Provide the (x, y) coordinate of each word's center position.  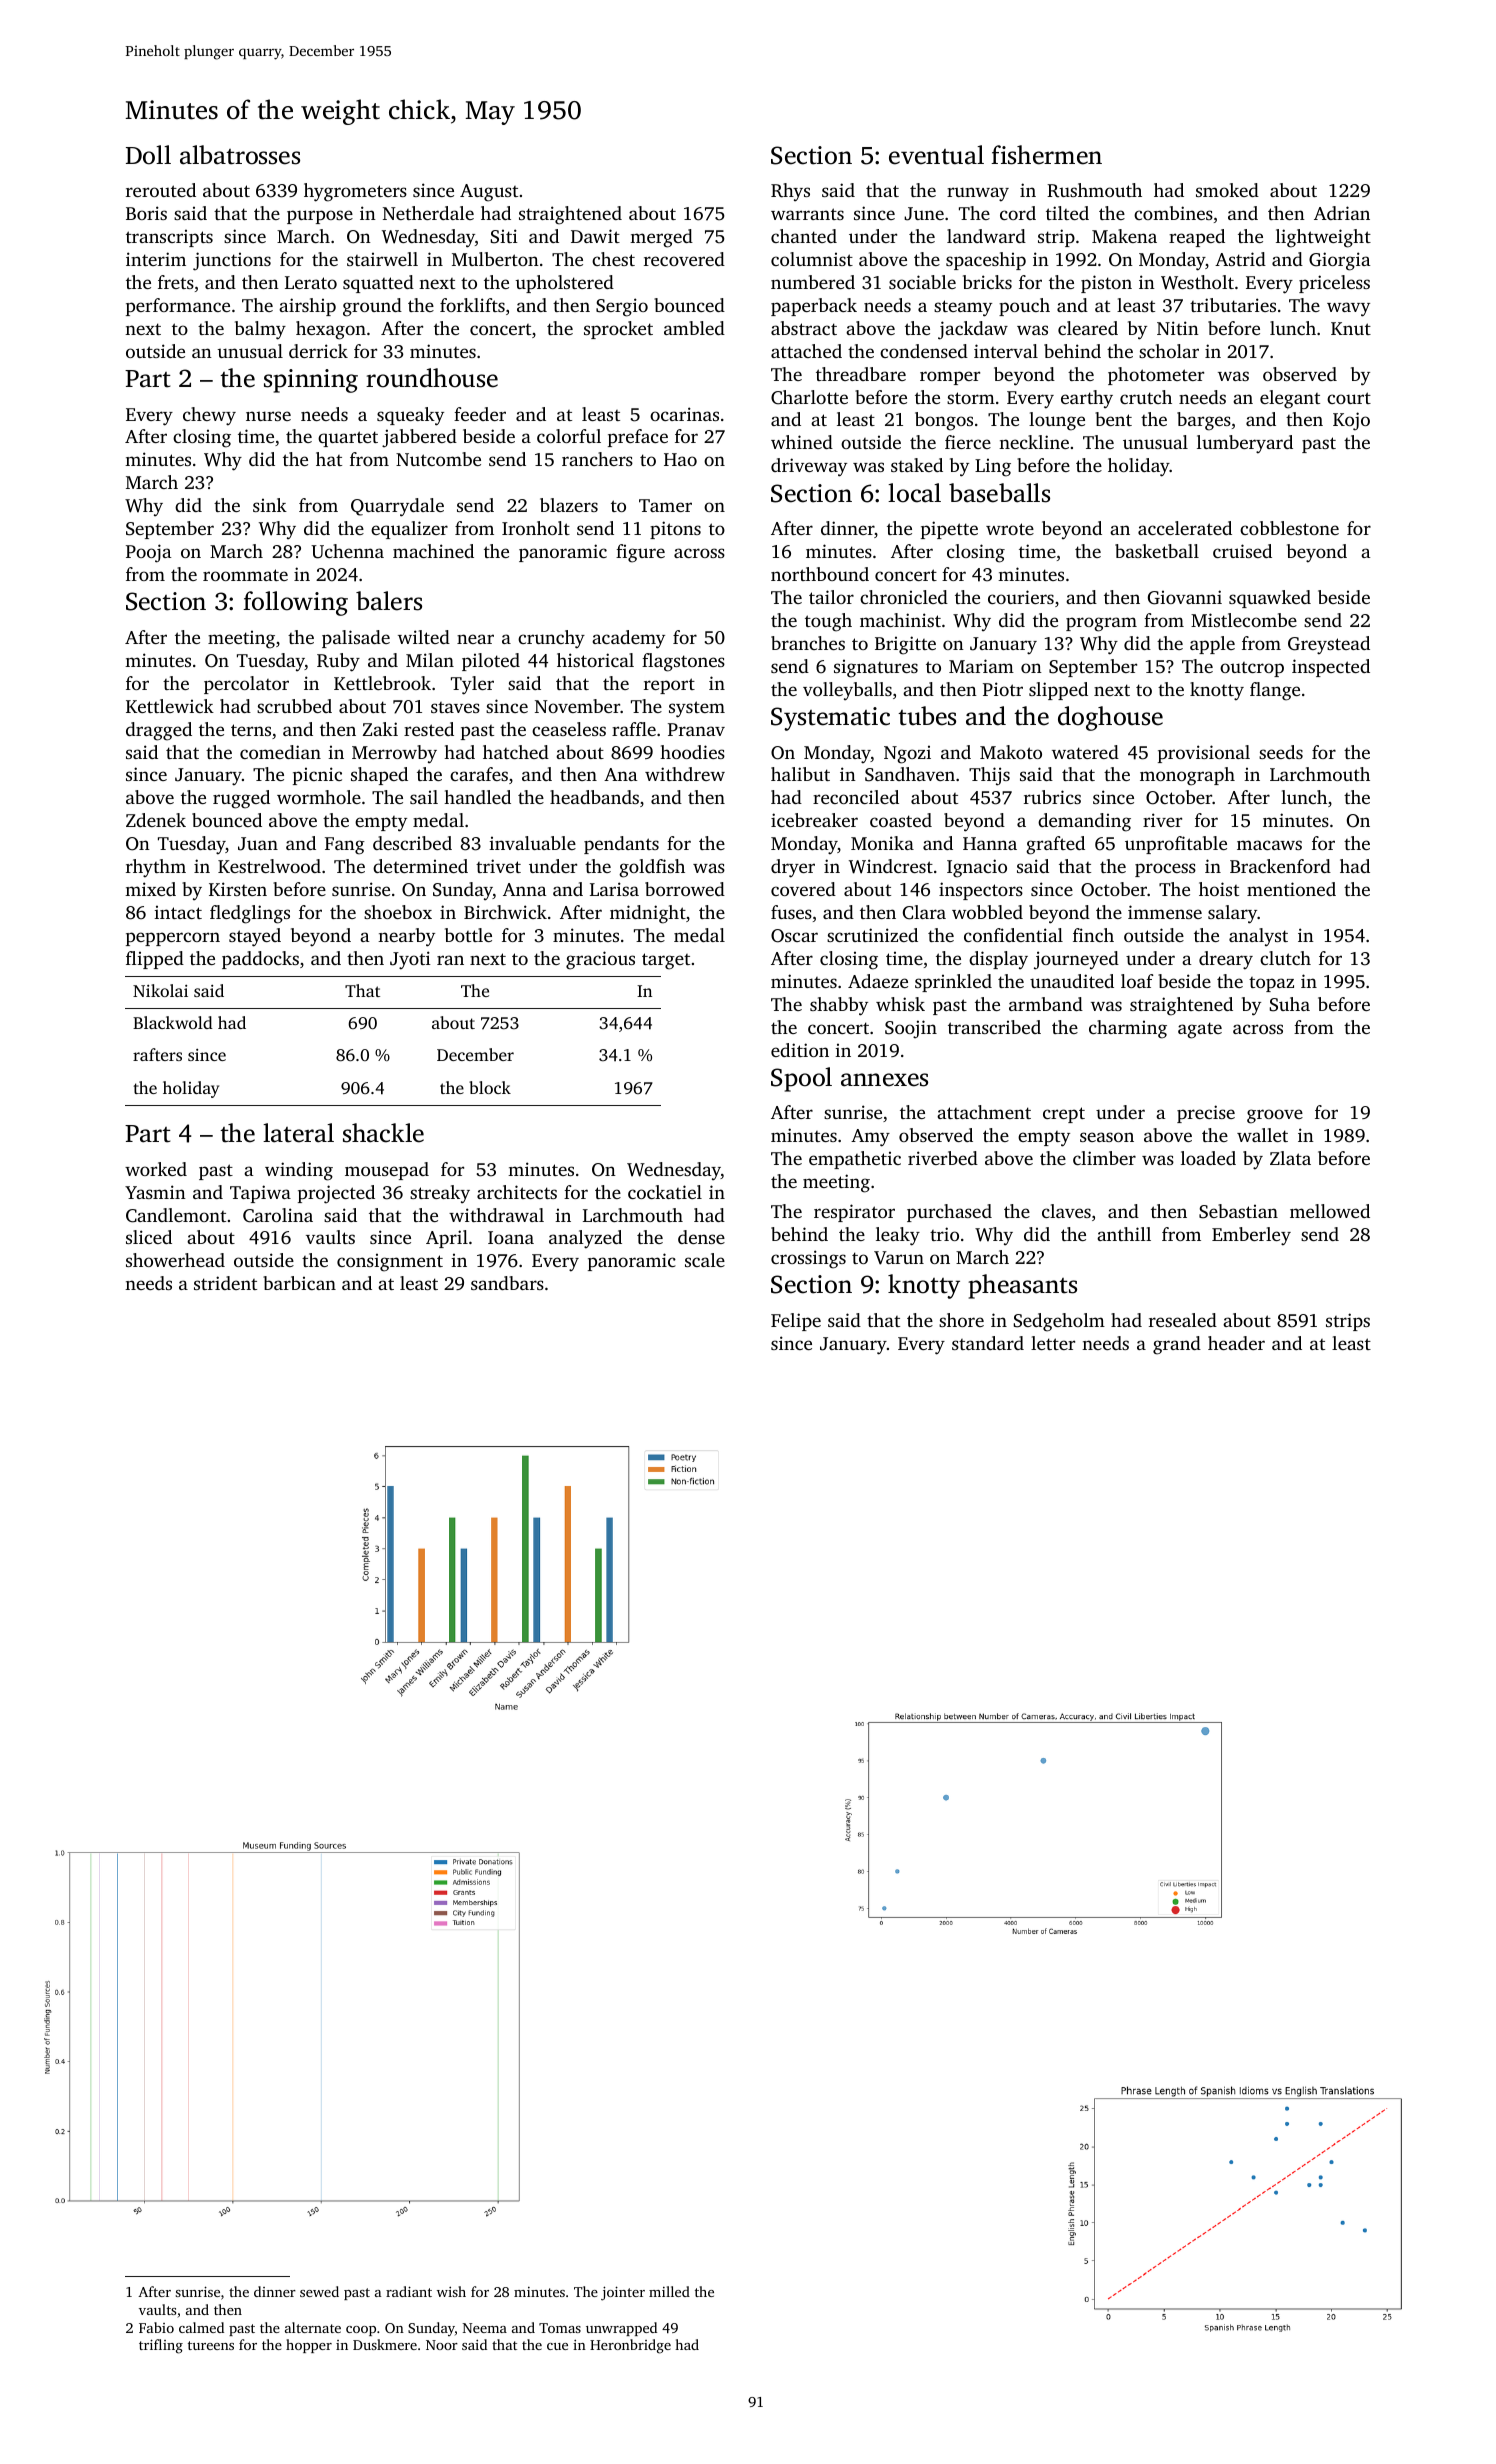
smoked (1227, 190)
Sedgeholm (1059, 1322)
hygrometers (355, 192)
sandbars (507, 1283)
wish (451, 2291)
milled (669, 2291)
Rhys (790, 192)
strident (225, 1283)
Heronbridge (630, 2346)
